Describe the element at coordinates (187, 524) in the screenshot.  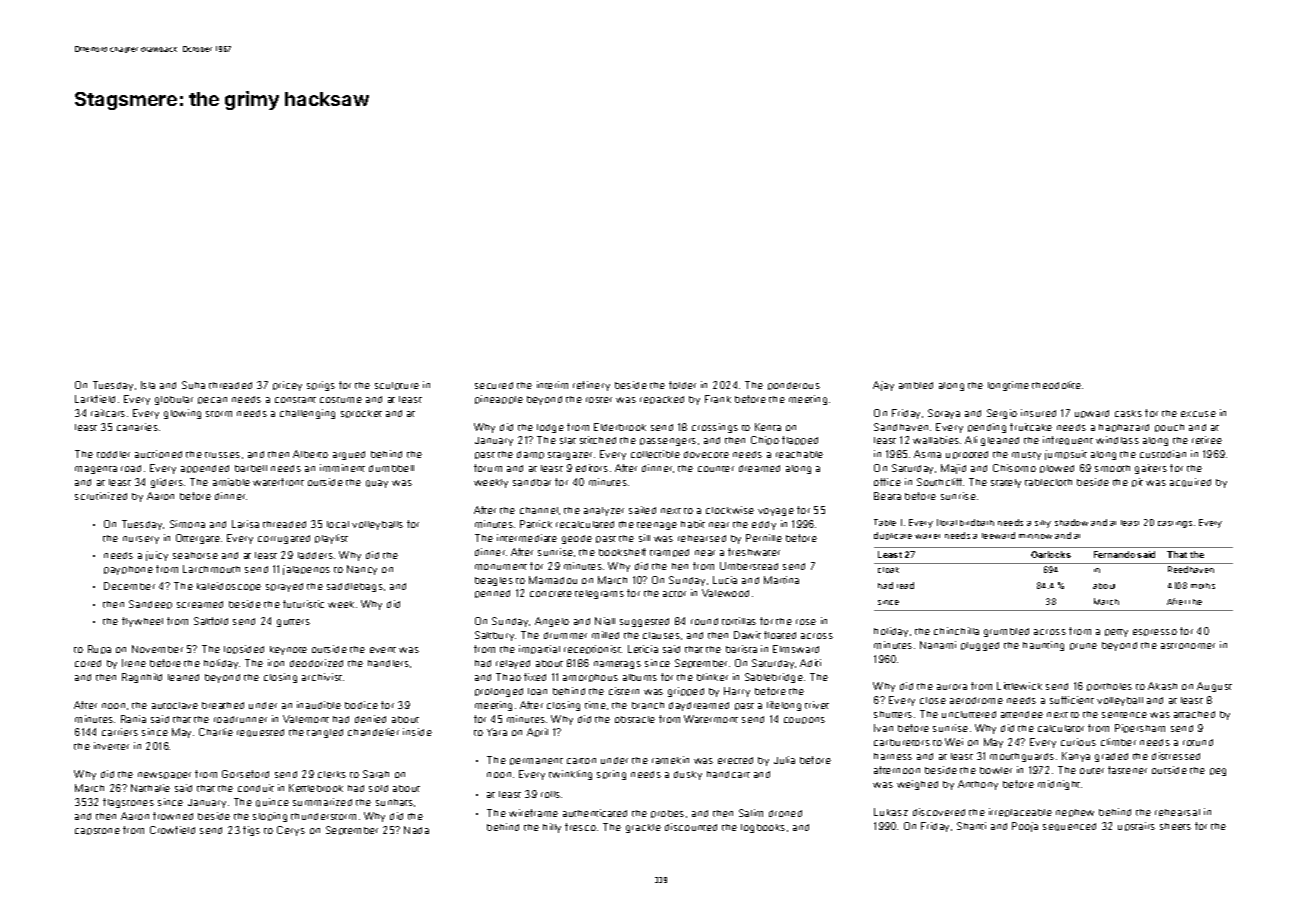
I see `Simona` at that location.
